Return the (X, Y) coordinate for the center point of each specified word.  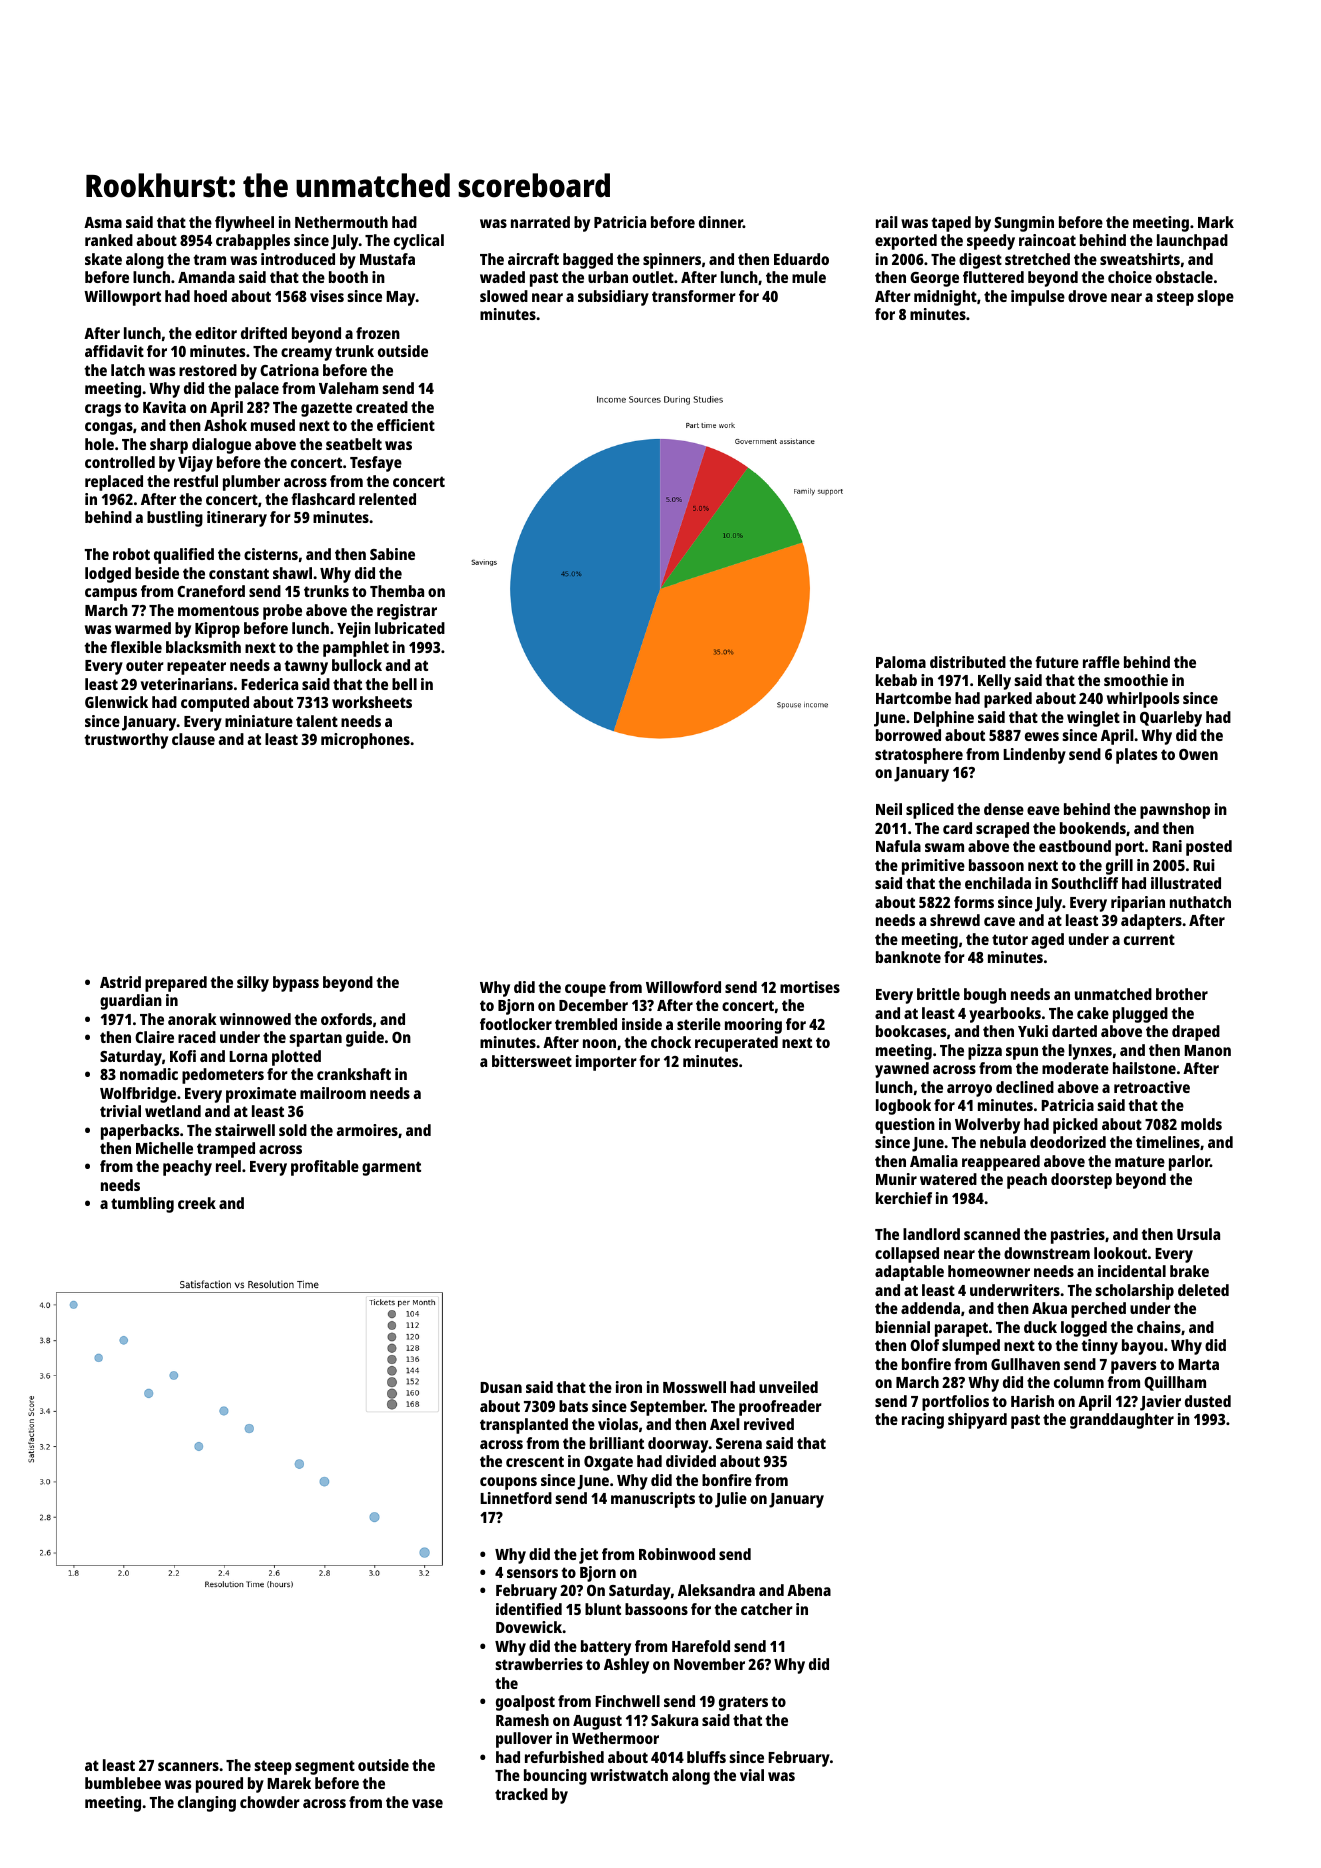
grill (1119, 867)
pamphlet (356, 649)
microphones (365, 741)
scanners (188, 1766)
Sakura (674, 1720)
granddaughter (1122, 1421)
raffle (1101, 662)
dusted (1208, 1401)
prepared (176, 984)
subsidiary (613, 298)
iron (629, 1387)
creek (197, 1203)
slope (1215, 298)
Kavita (164, 407)
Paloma (901, 662)
